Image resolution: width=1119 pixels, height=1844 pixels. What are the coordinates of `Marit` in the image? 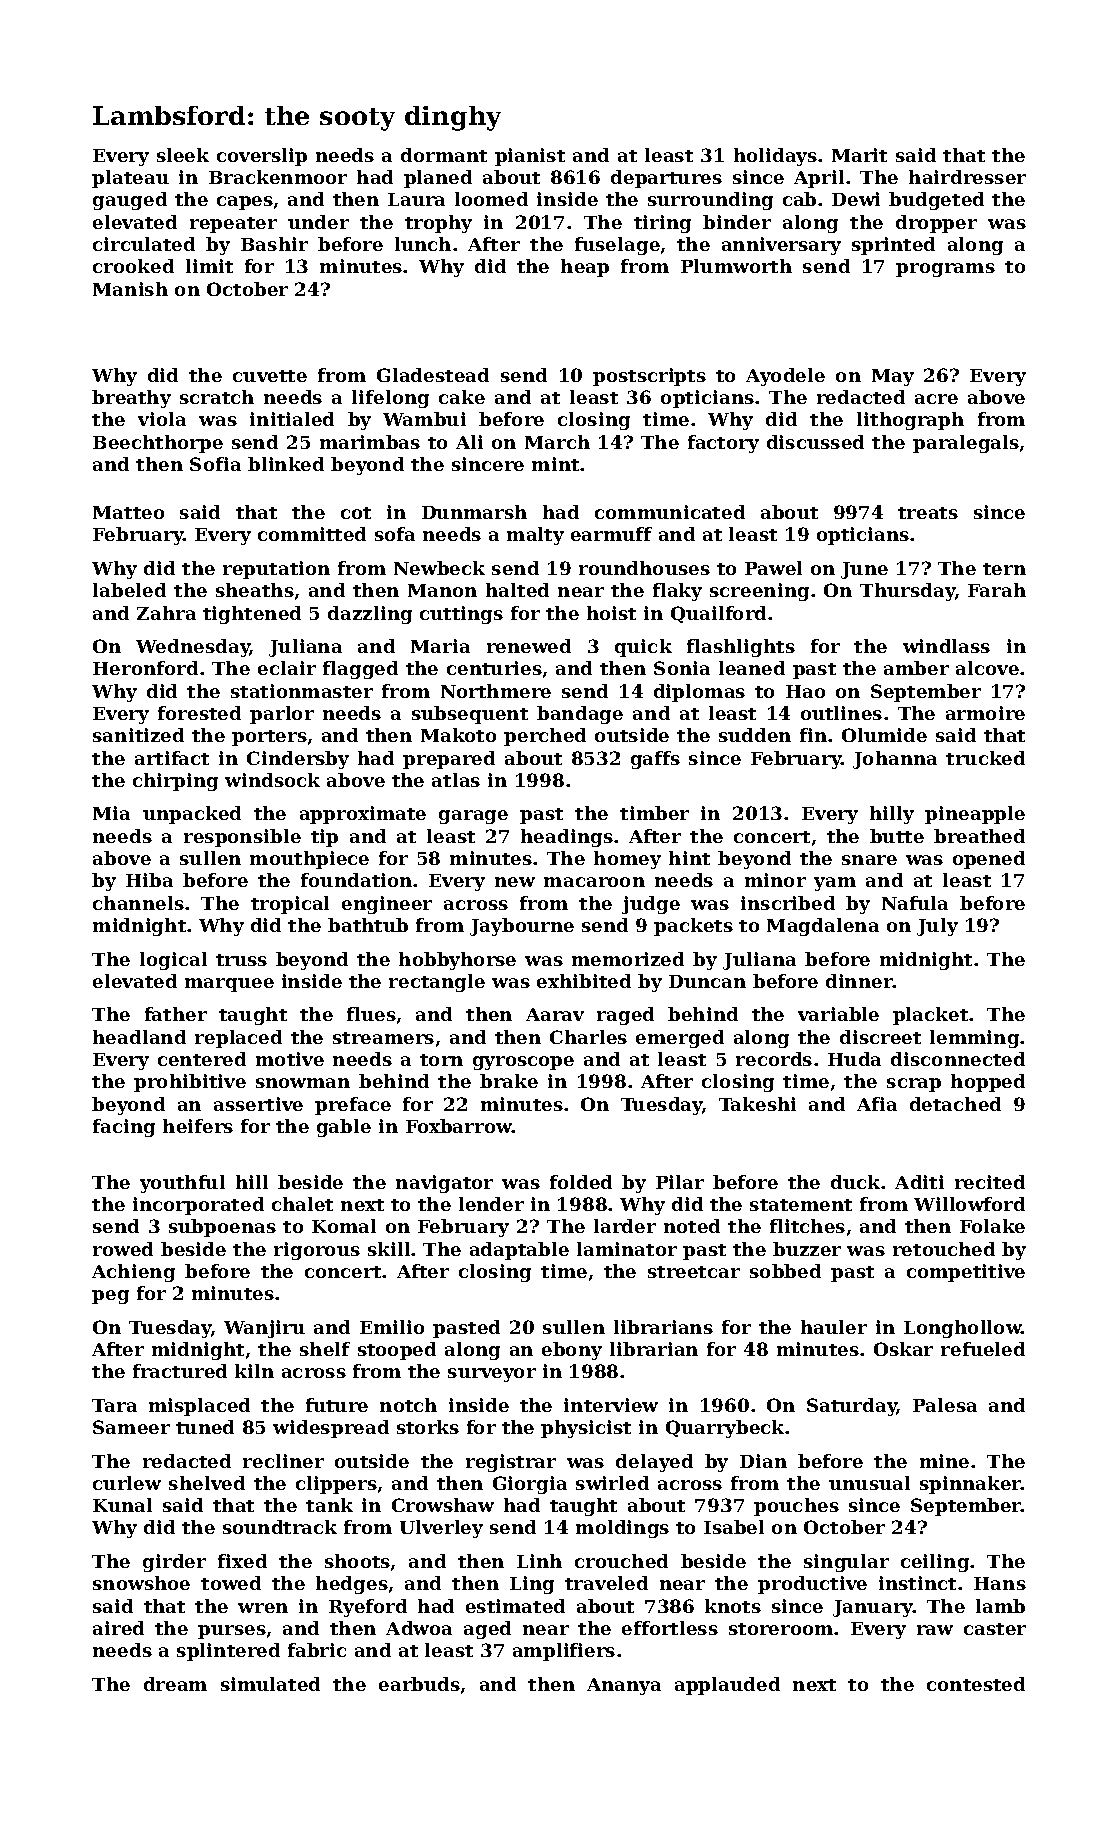 It's located at (859, 155).
